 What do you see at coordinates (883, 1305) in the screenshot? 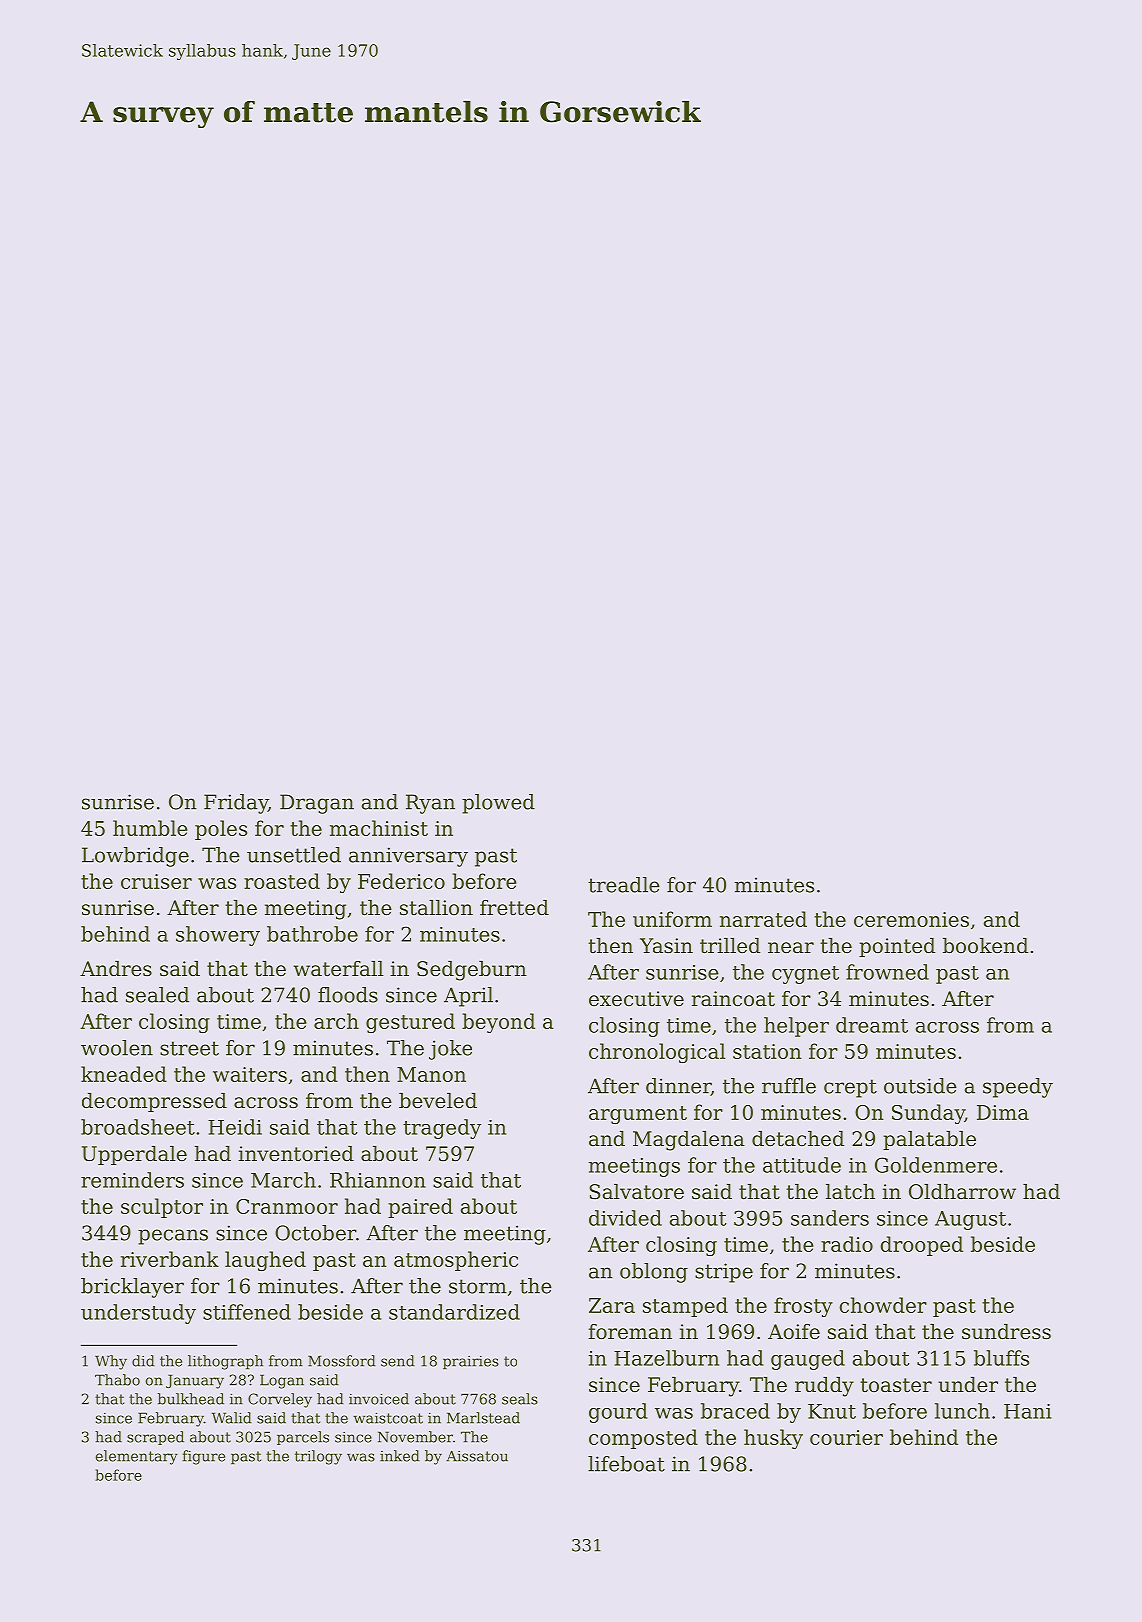
I see `chowder` at bounding box center [883, 1305].
